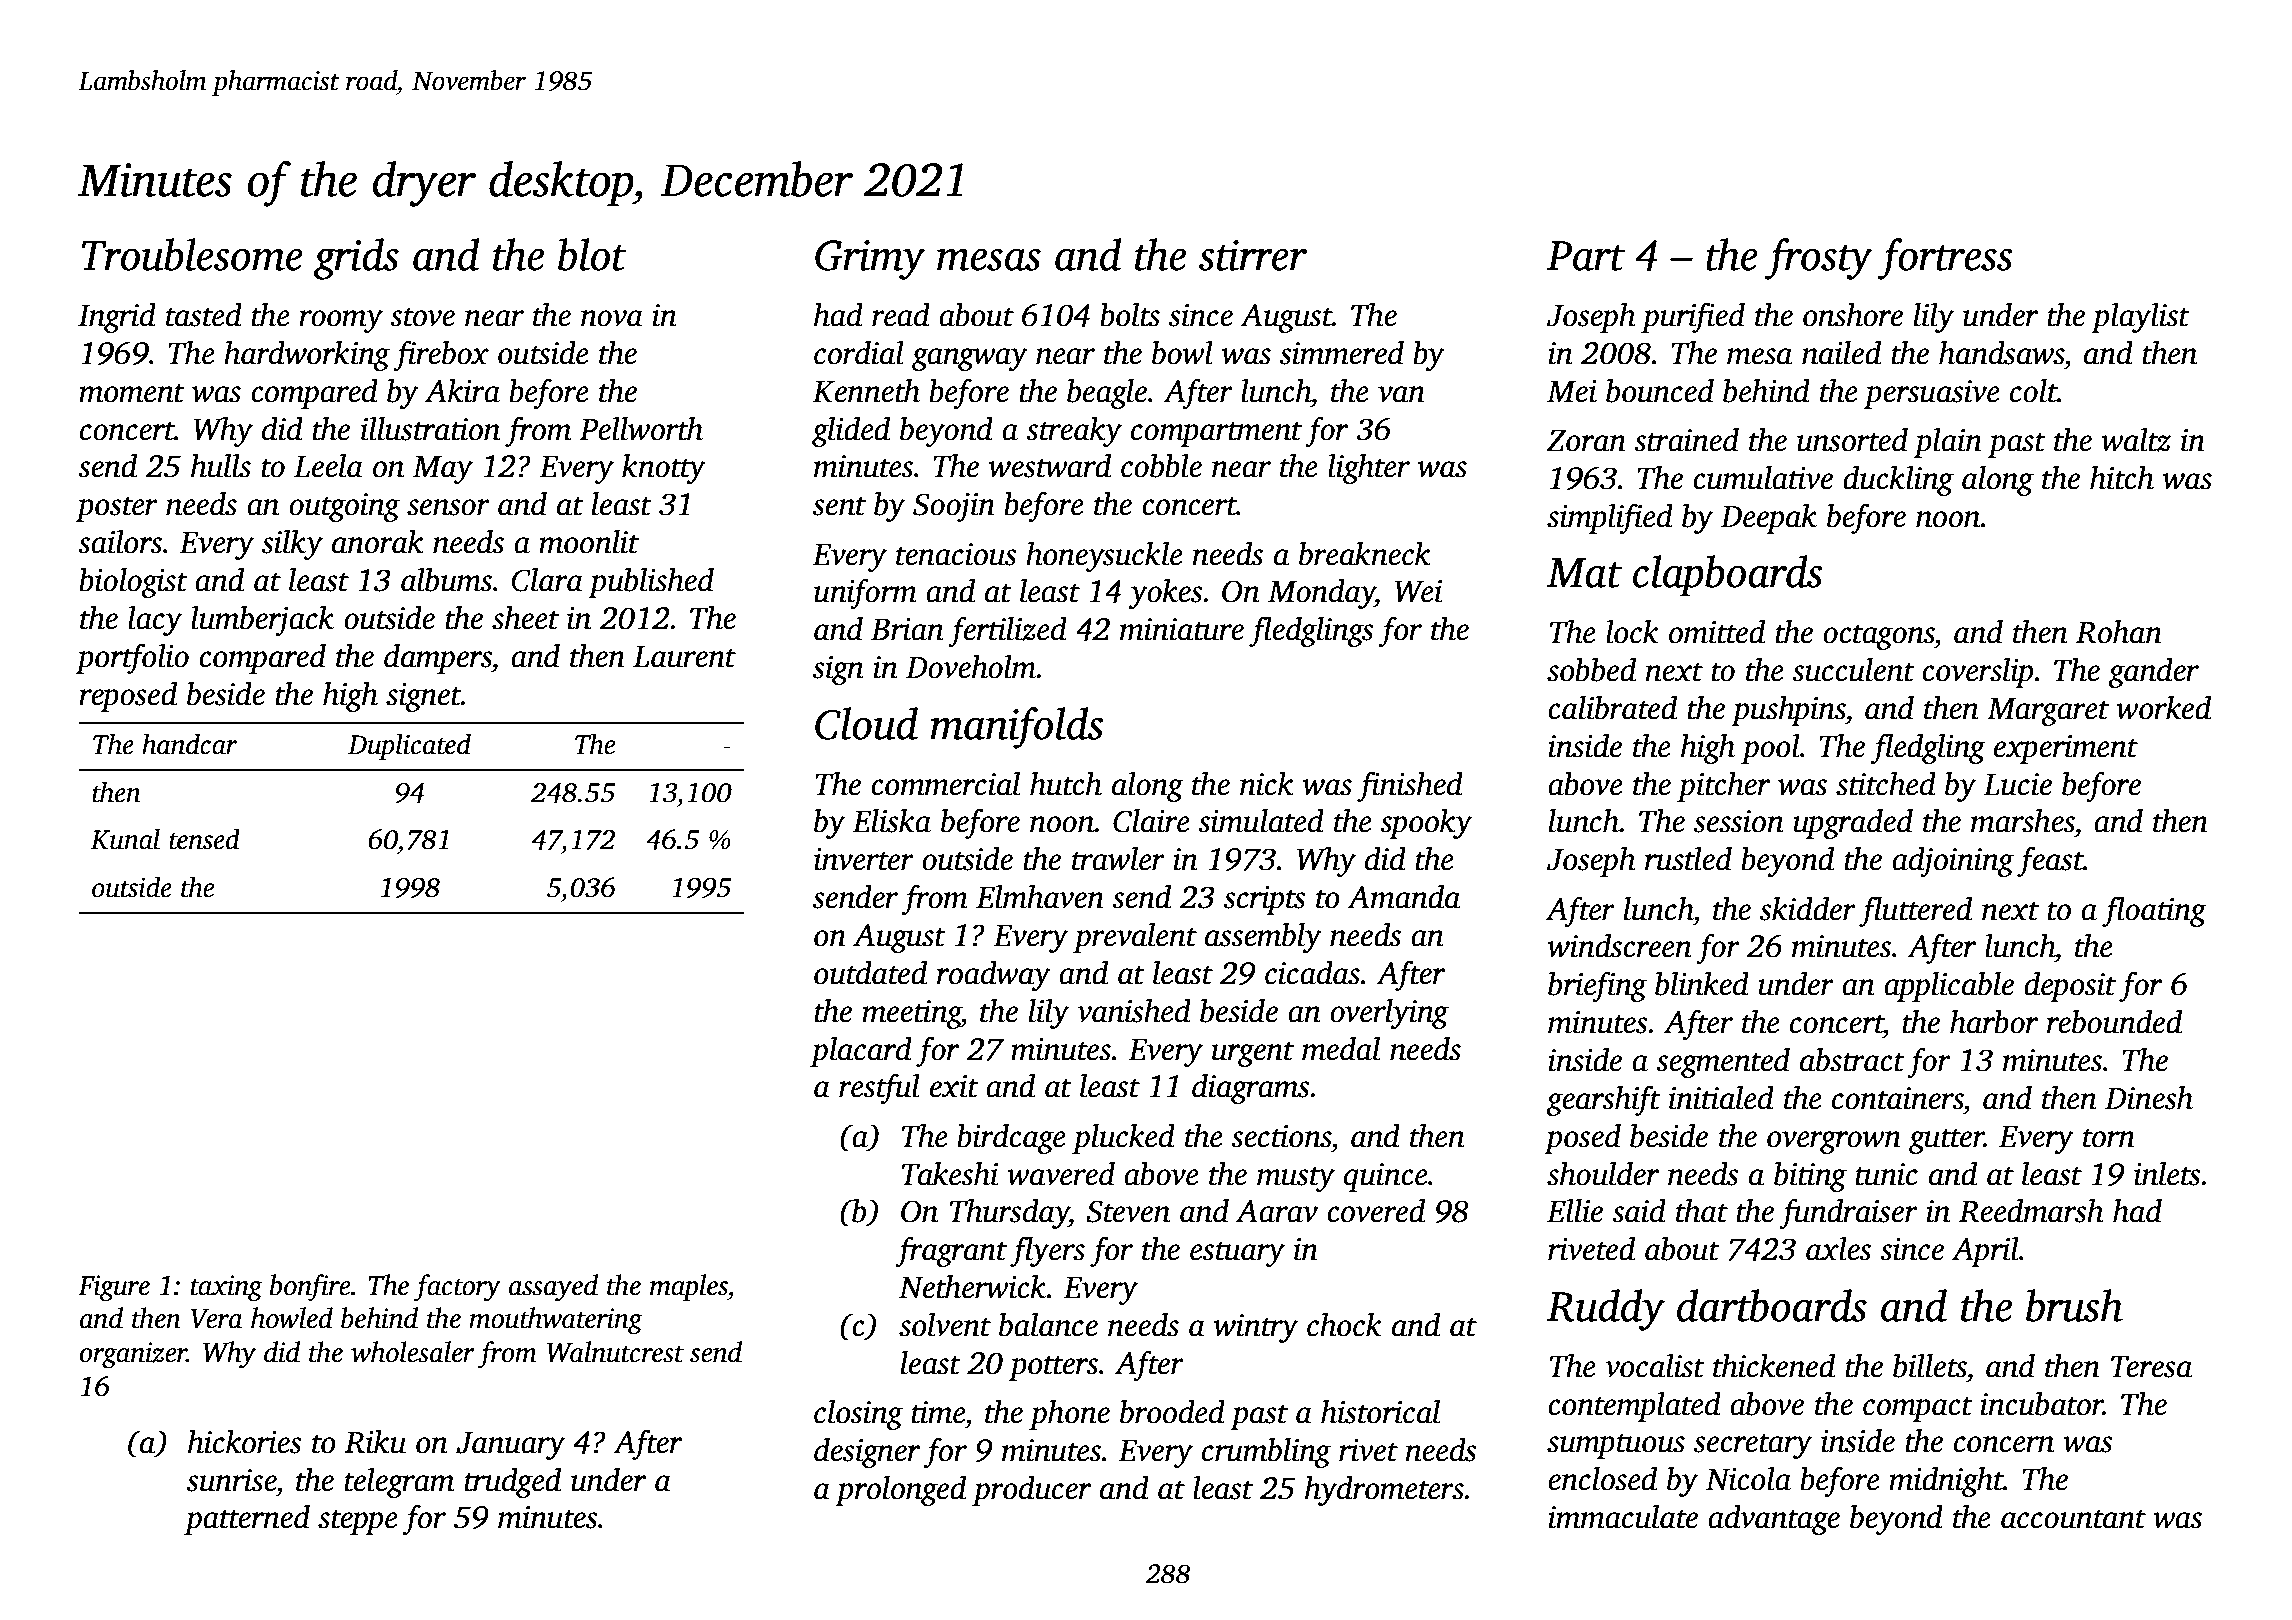 This screenshot has height=1620, width=2292. Describe the element at coordinates (641, 429) in the screenshot. I see `Pellworth` at that location.
